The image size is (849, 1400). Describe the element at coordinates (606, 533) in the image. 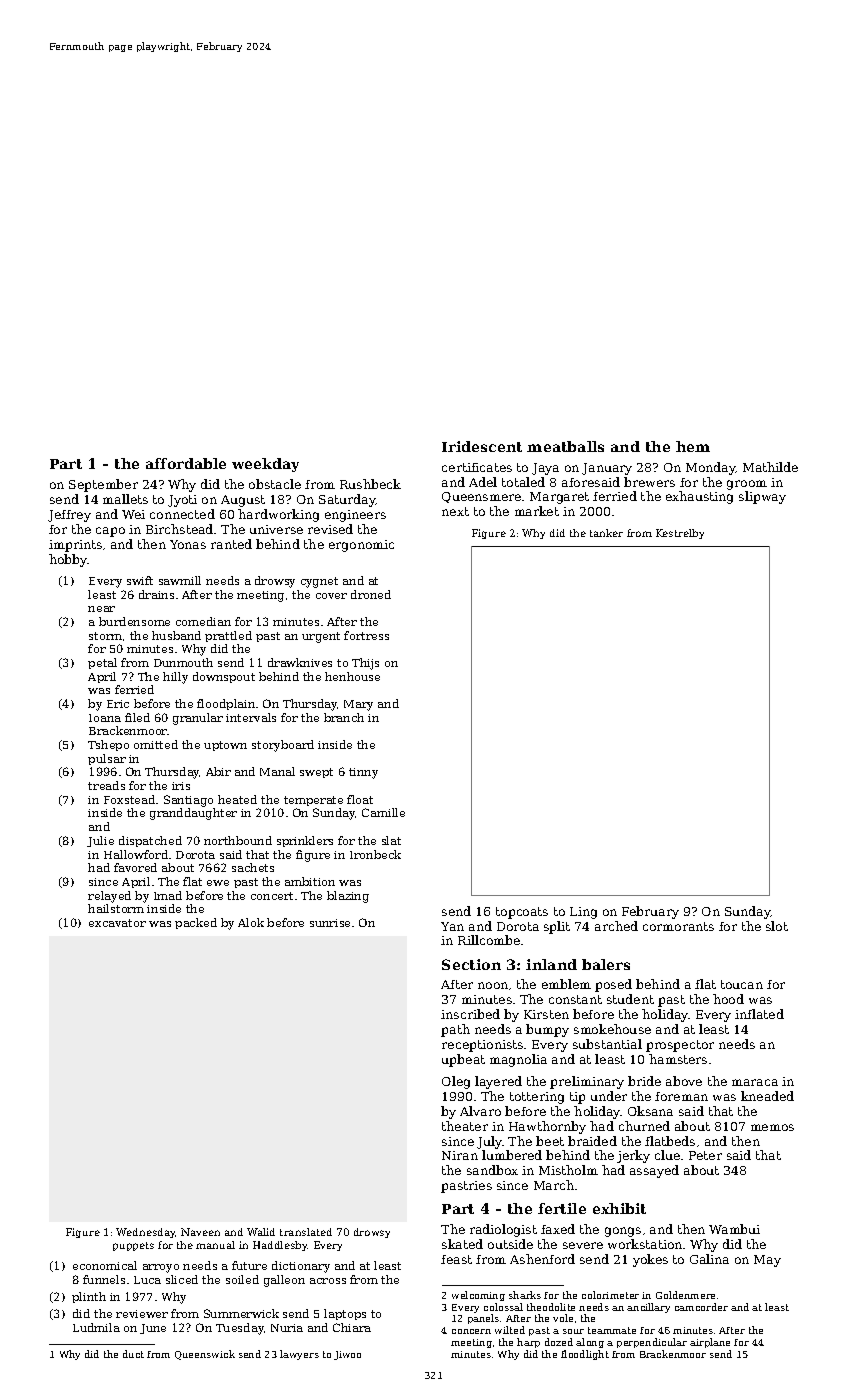

I see `tanker` at that location.
